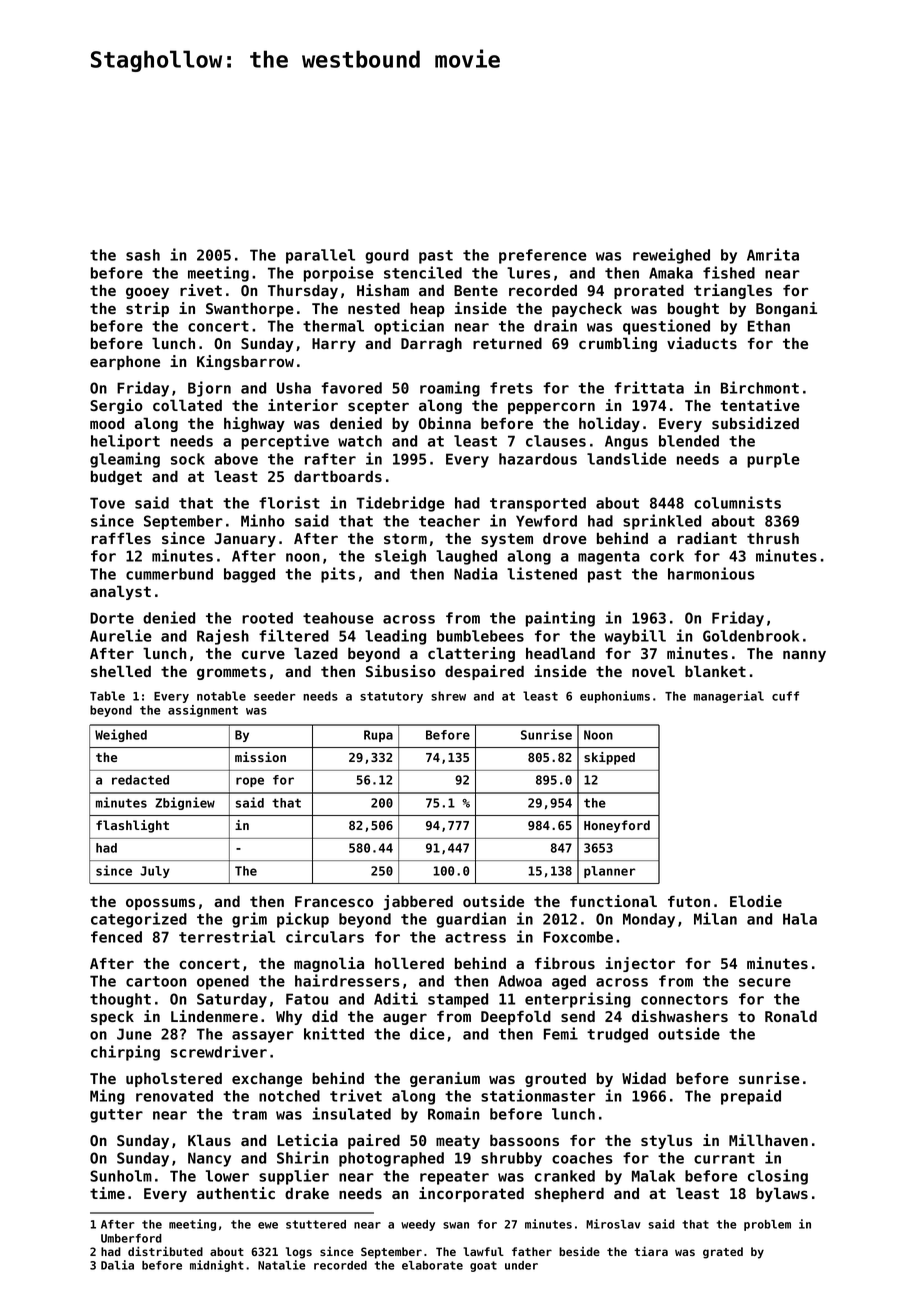 This document has width=924, height=1308. What do you see at coordinates (751, 636) in the document?
I see `Goldenbrook` at bounding box center [751, 636].
